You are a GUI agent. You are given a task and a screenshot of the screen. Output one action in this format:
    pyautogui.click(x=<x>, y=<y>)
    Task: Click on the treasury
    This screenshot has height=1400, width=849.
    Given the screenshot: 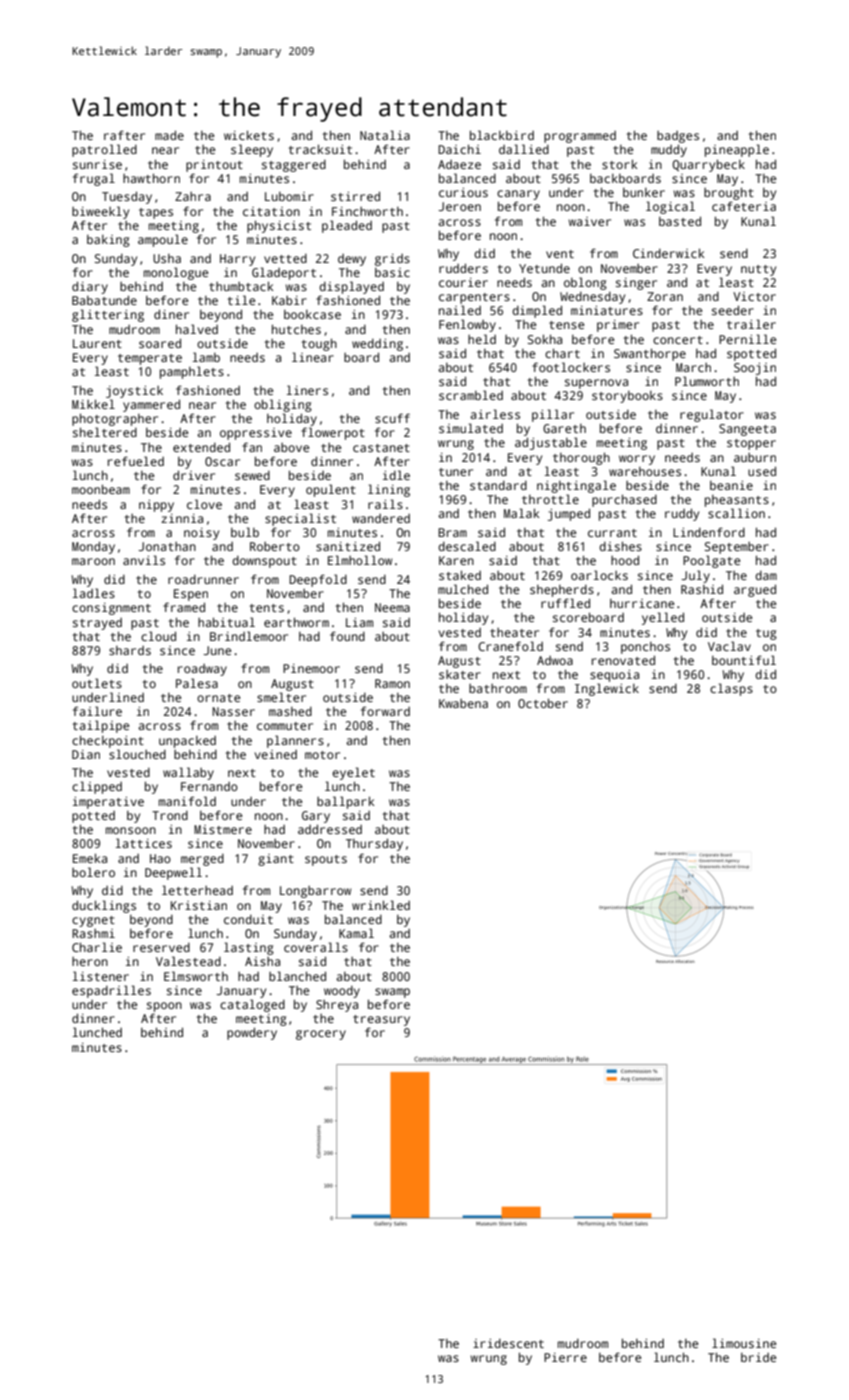 What is the action you would take?
    pyautogui.click(x=381, y=1020)
